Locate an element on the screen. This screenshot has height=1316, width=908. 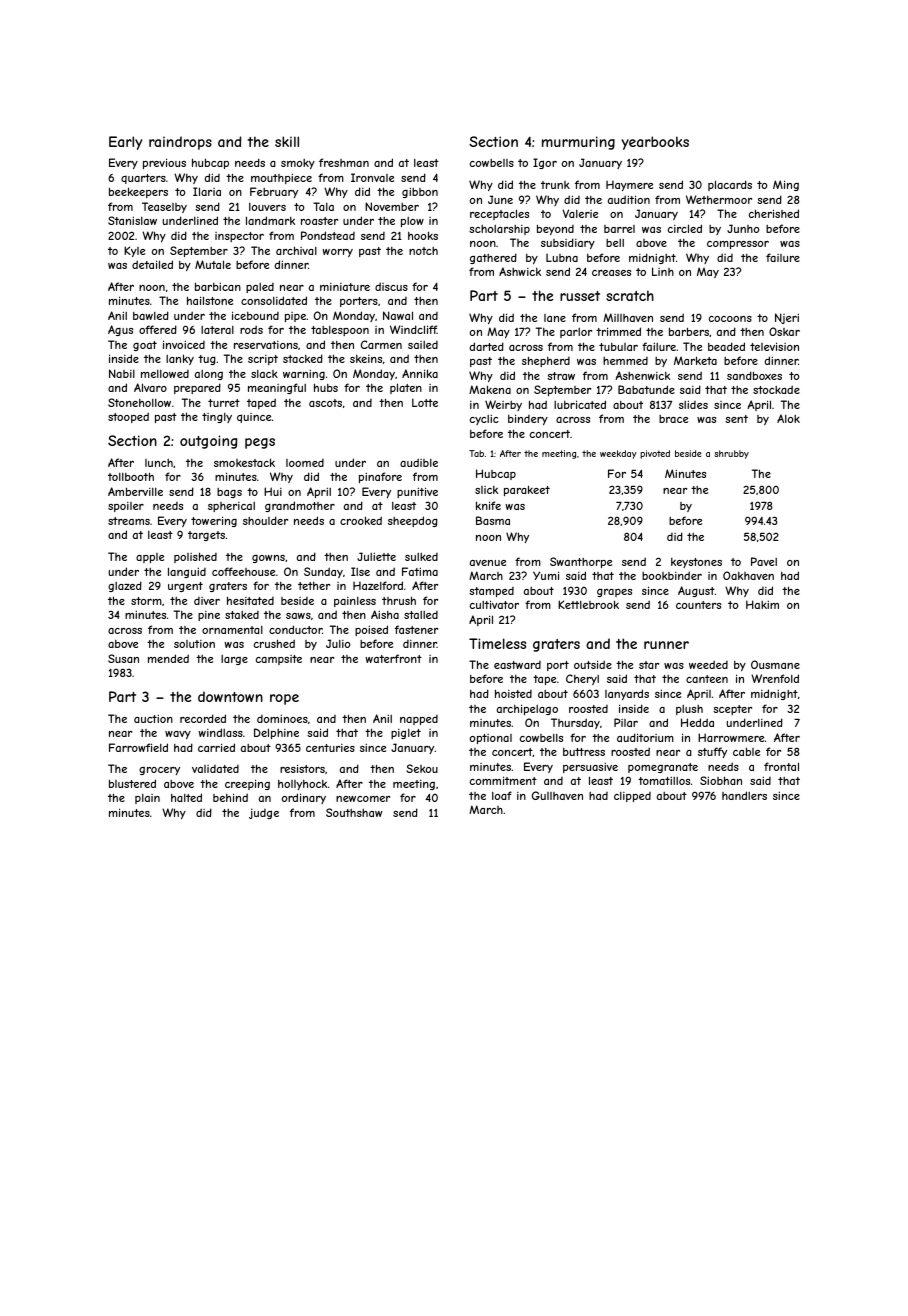
painless is located at coordinates (355, 602).
